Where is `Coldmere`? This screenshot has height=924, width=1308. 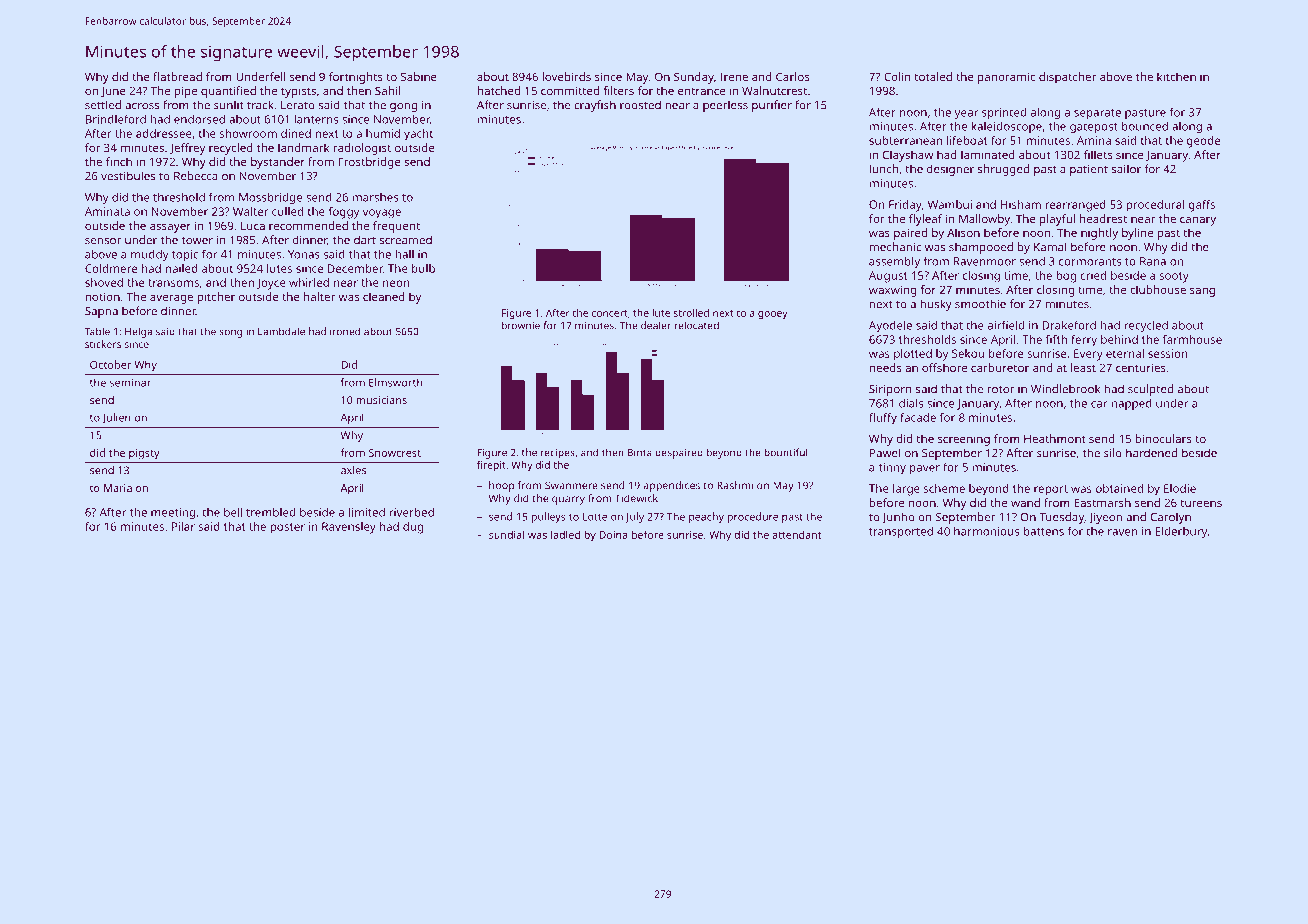 Coldmere is located at coordinates (111, 268).
